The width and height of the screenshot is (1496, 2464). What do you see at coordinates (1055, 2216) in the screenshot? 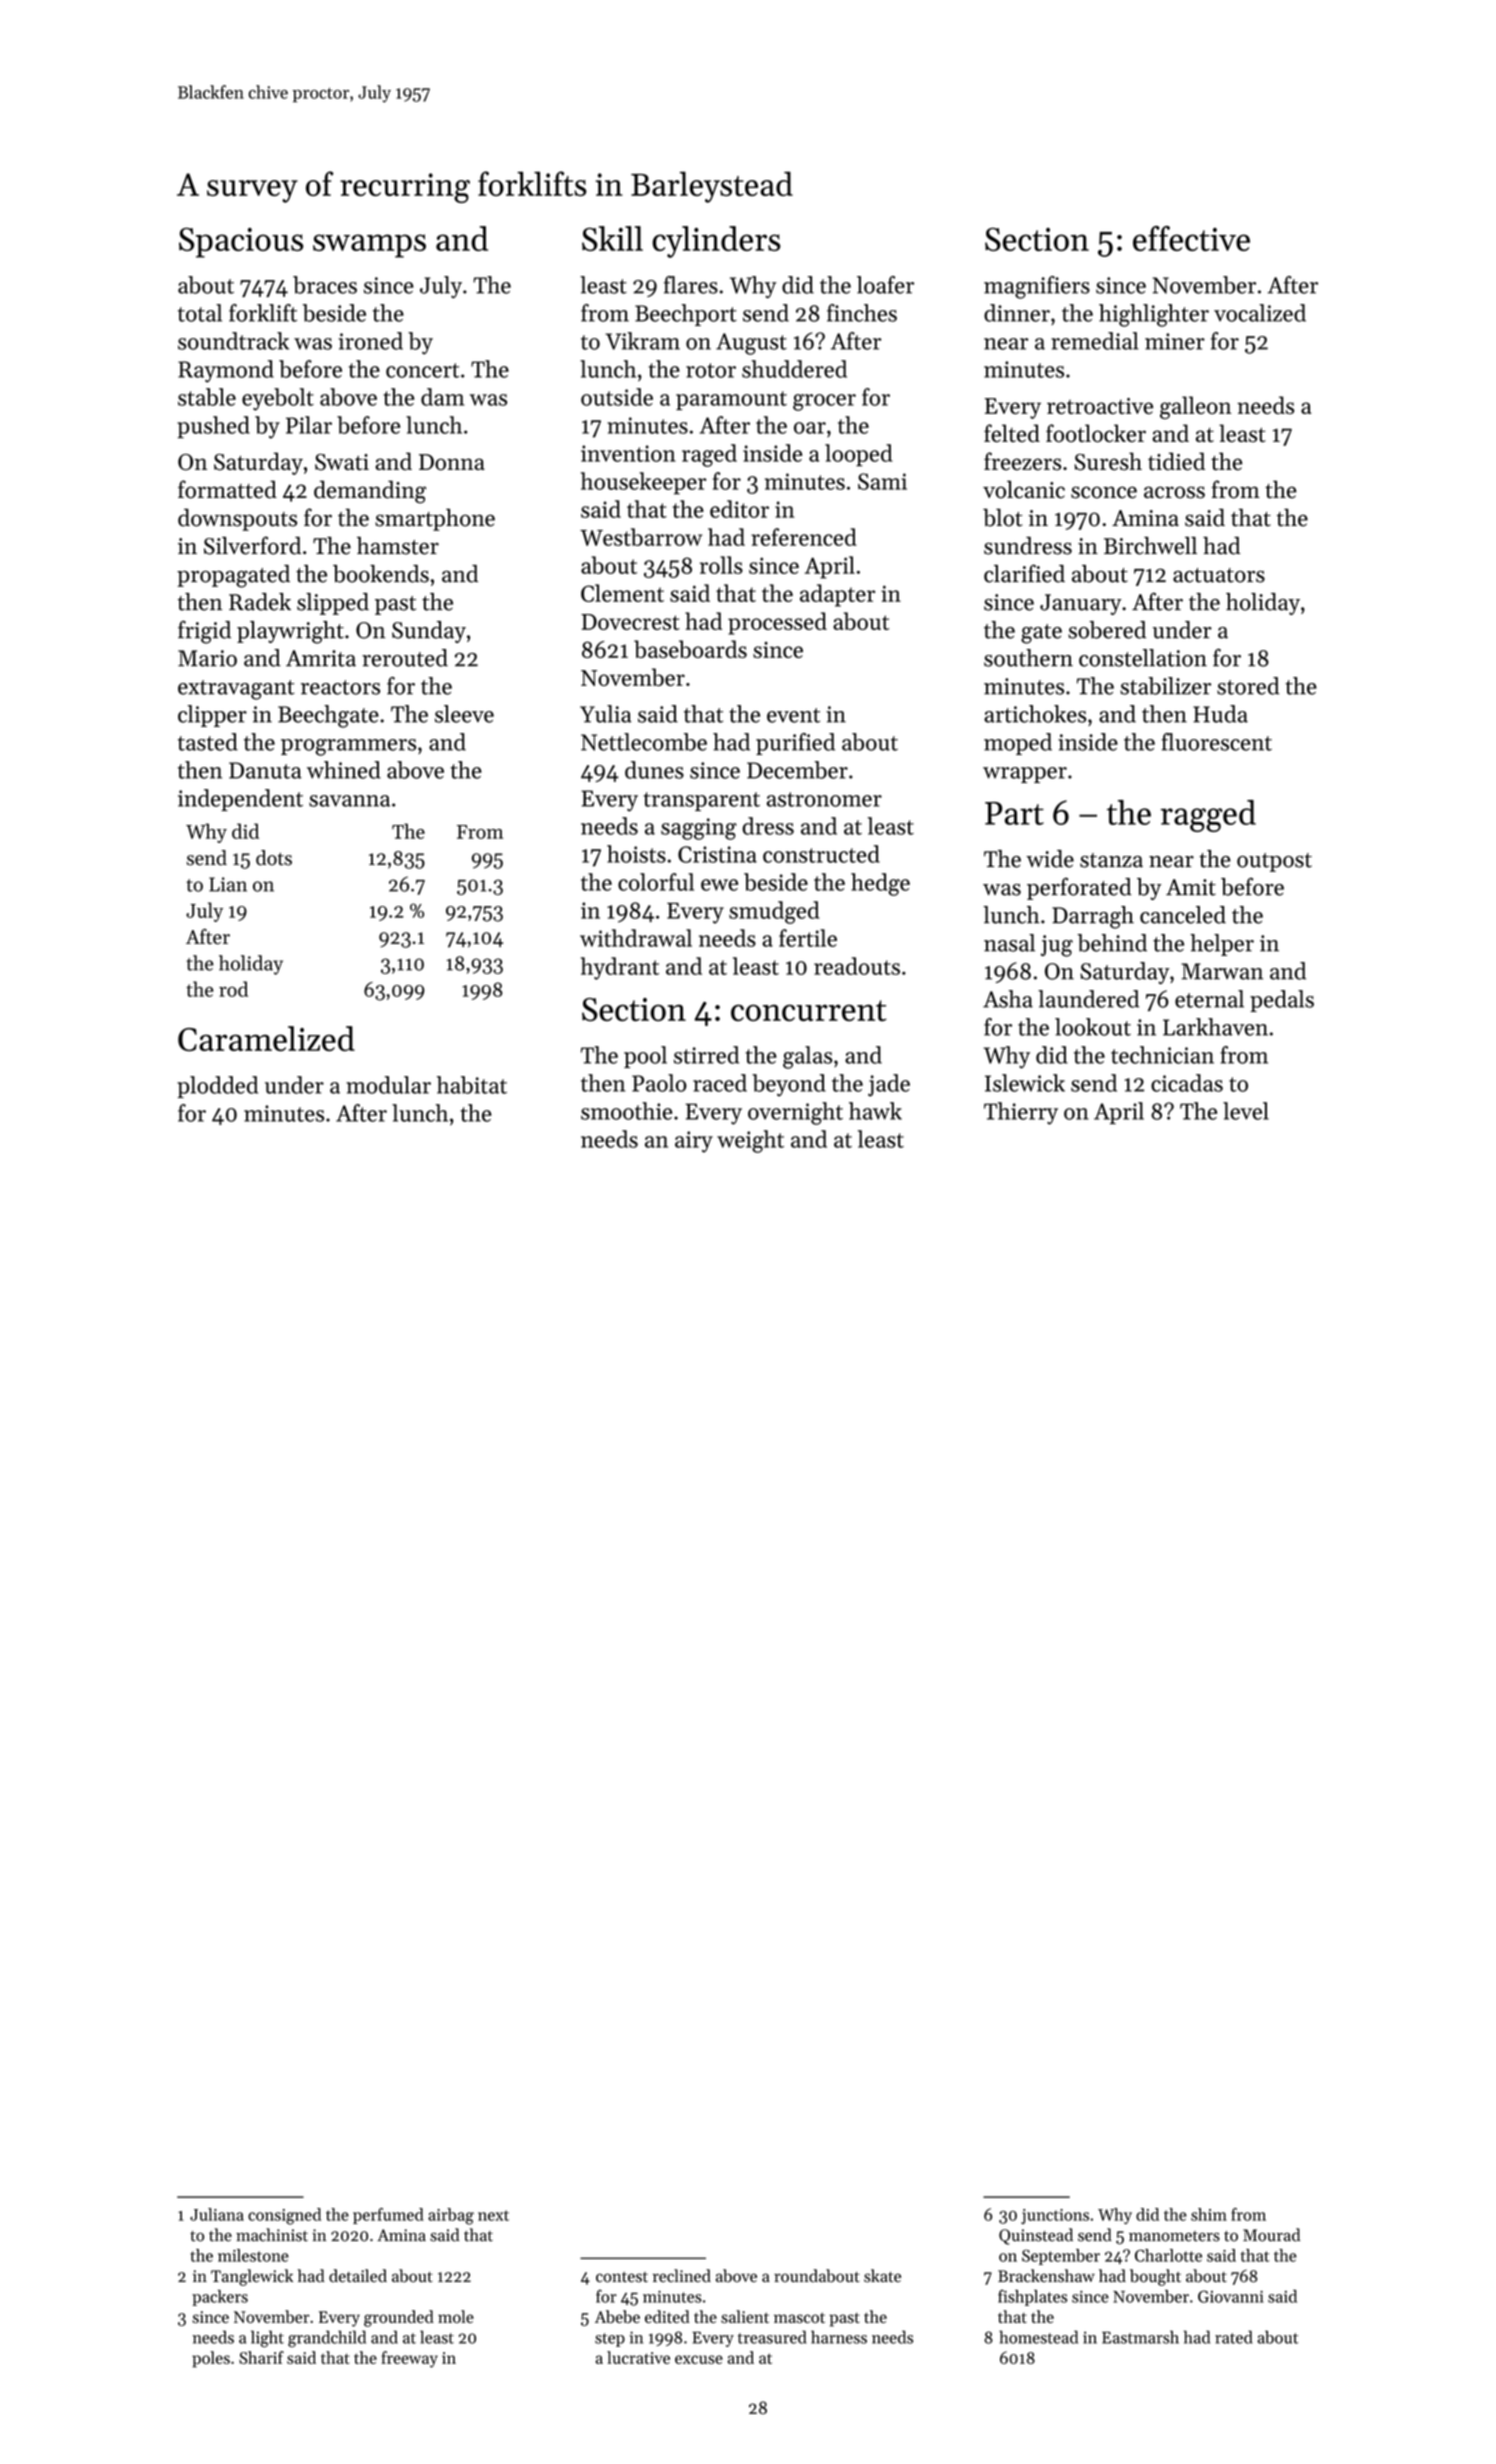
I see `junctions` at bounding box center [1055, 2216].
